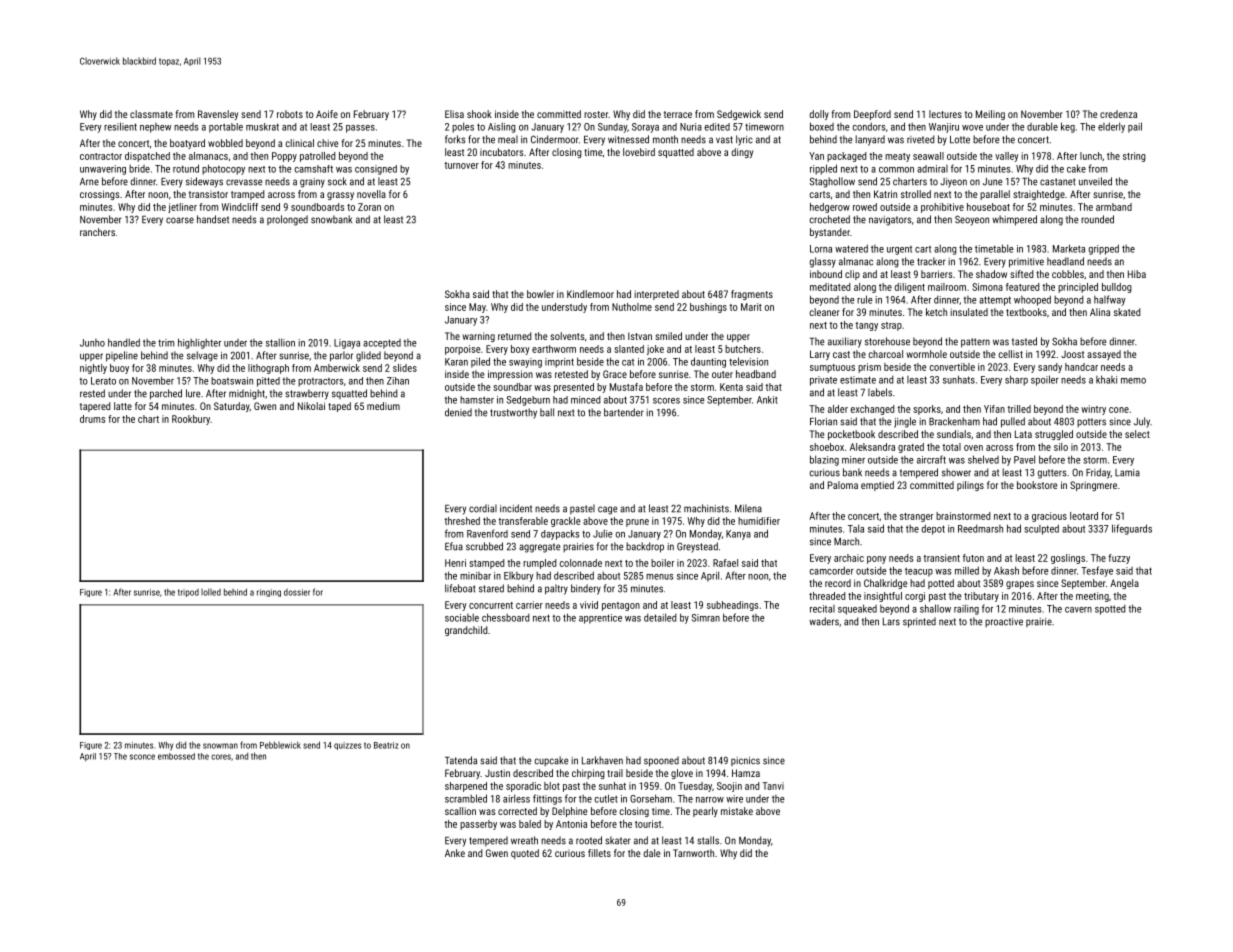 The image size is (1233, 952). I want to click on credenza, so click(1118, 114).
